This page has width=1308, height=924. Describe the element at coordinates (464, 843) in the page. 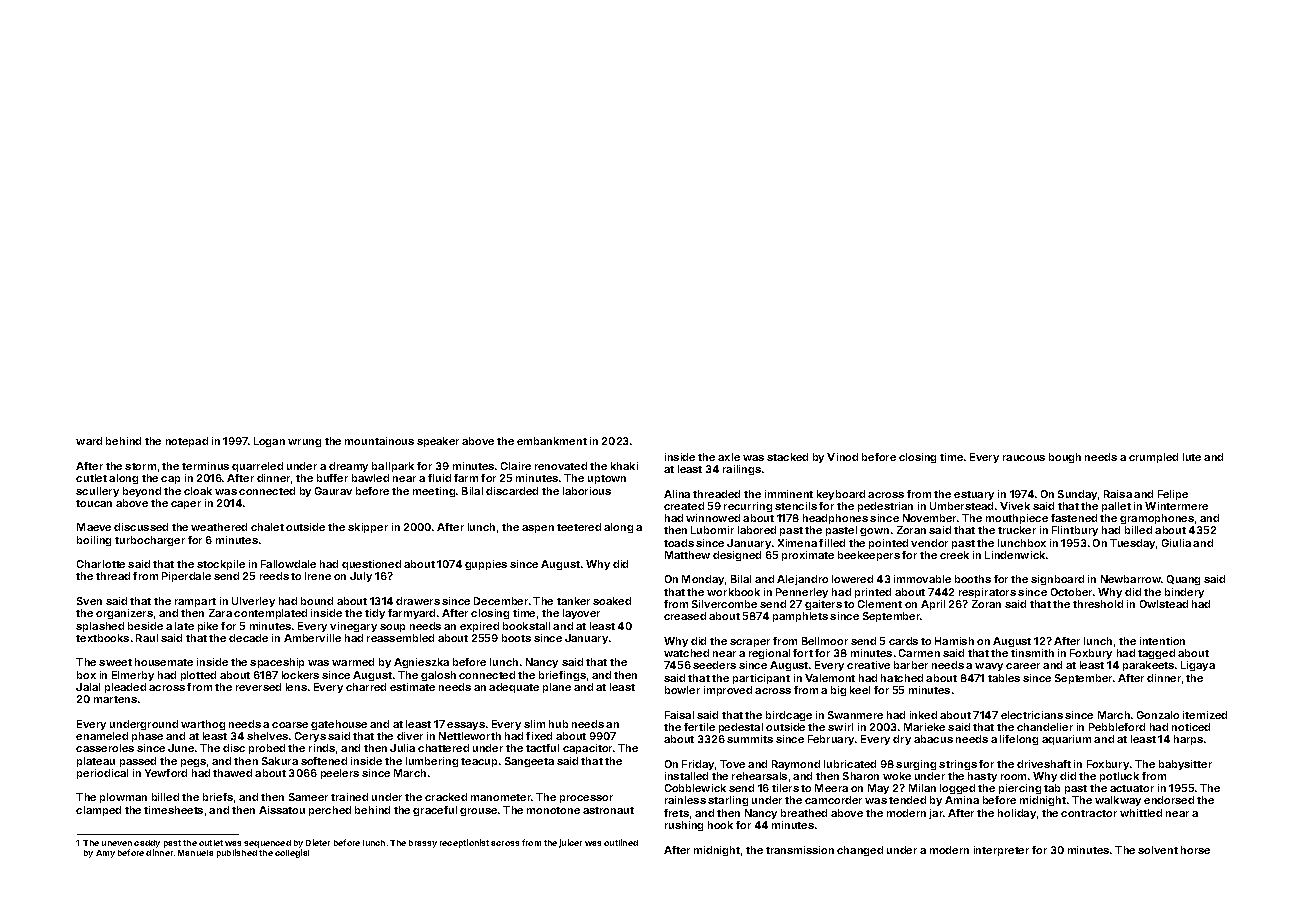

I see `receptionist` at that location.
